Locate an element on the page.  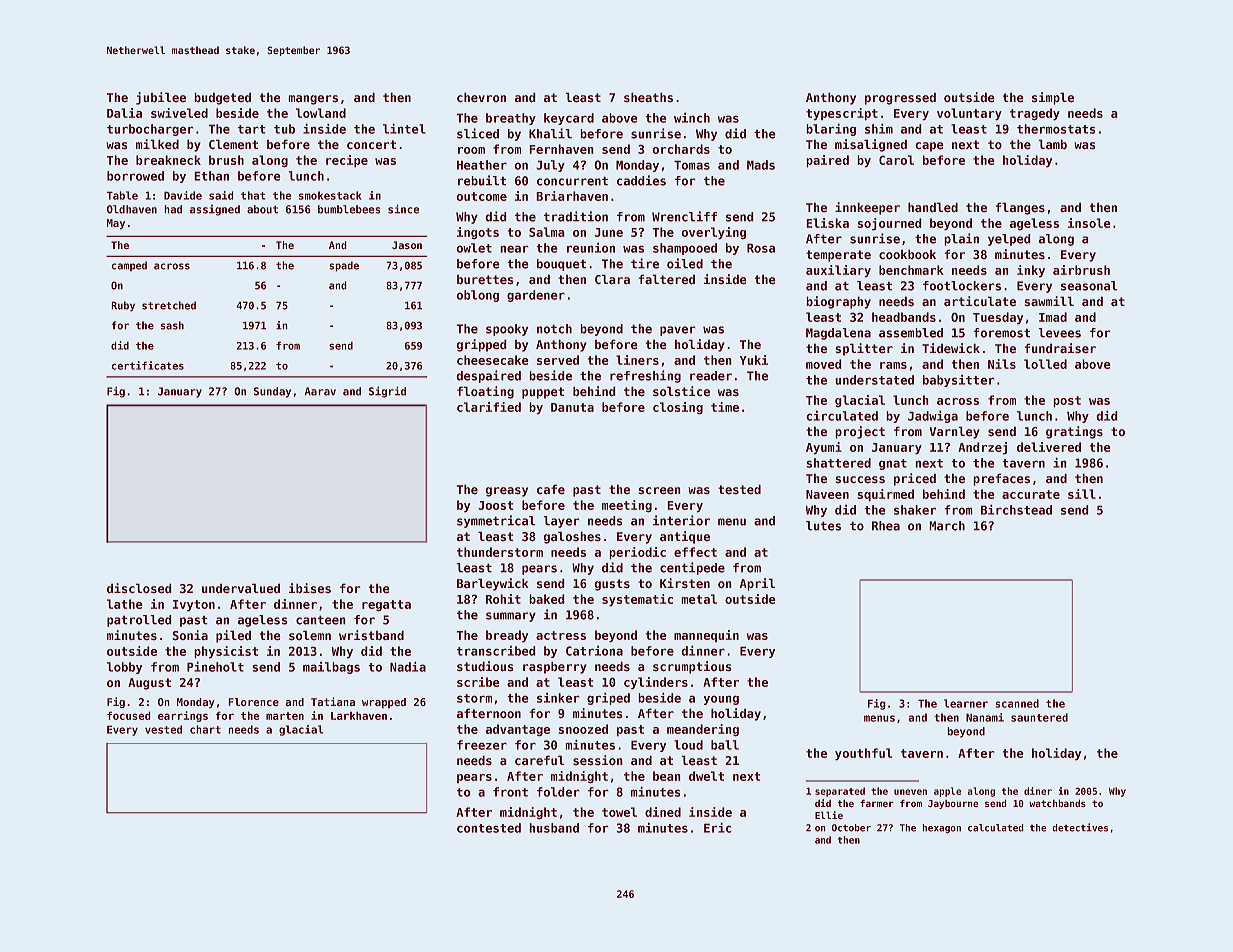
certificates is located at coordinates (147, 365).
